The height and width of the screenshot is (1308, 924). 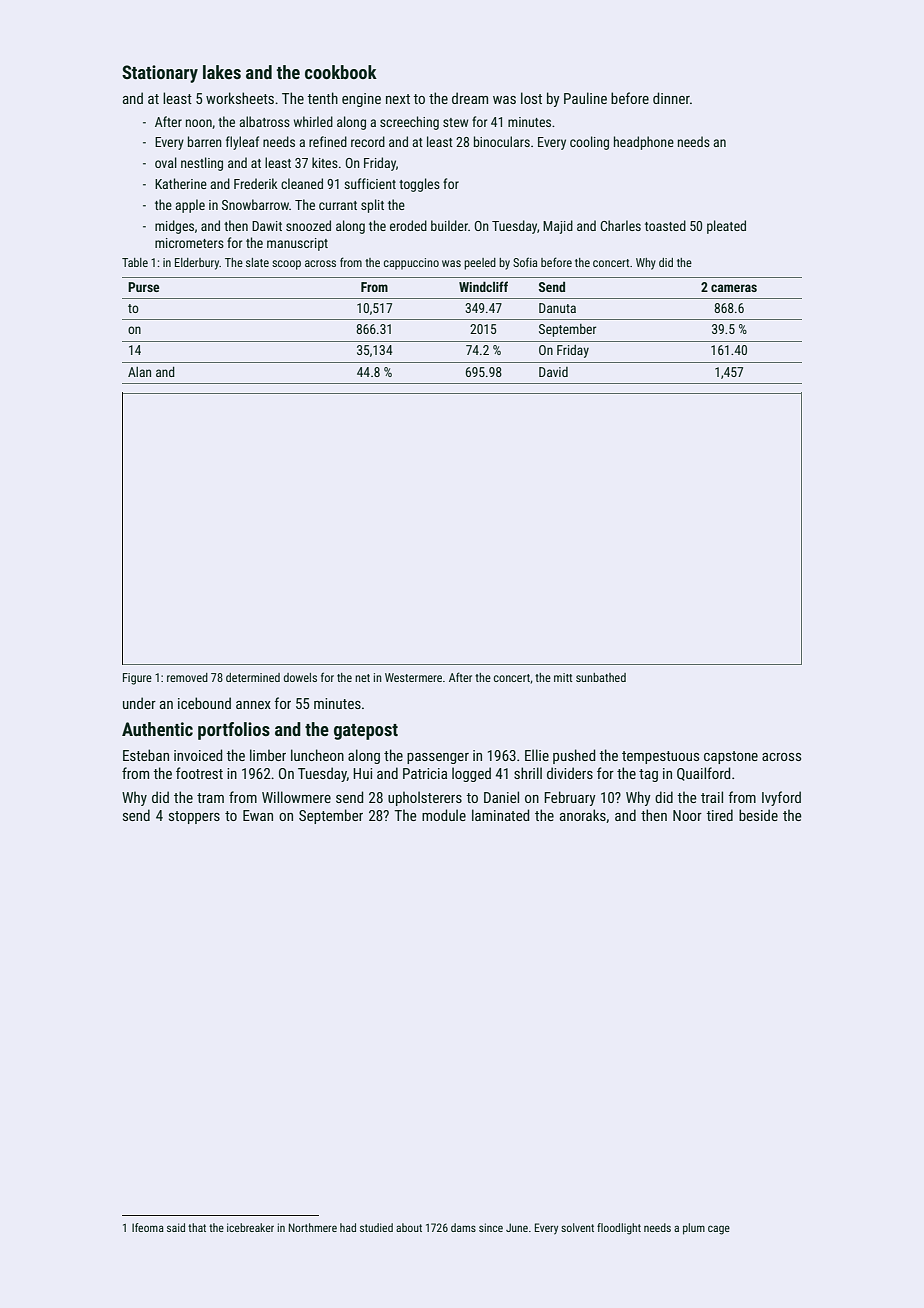 What do you see at coordinates (731, 757) in the screenshot?
I see `capstone` at bounding box center [731, 757].
